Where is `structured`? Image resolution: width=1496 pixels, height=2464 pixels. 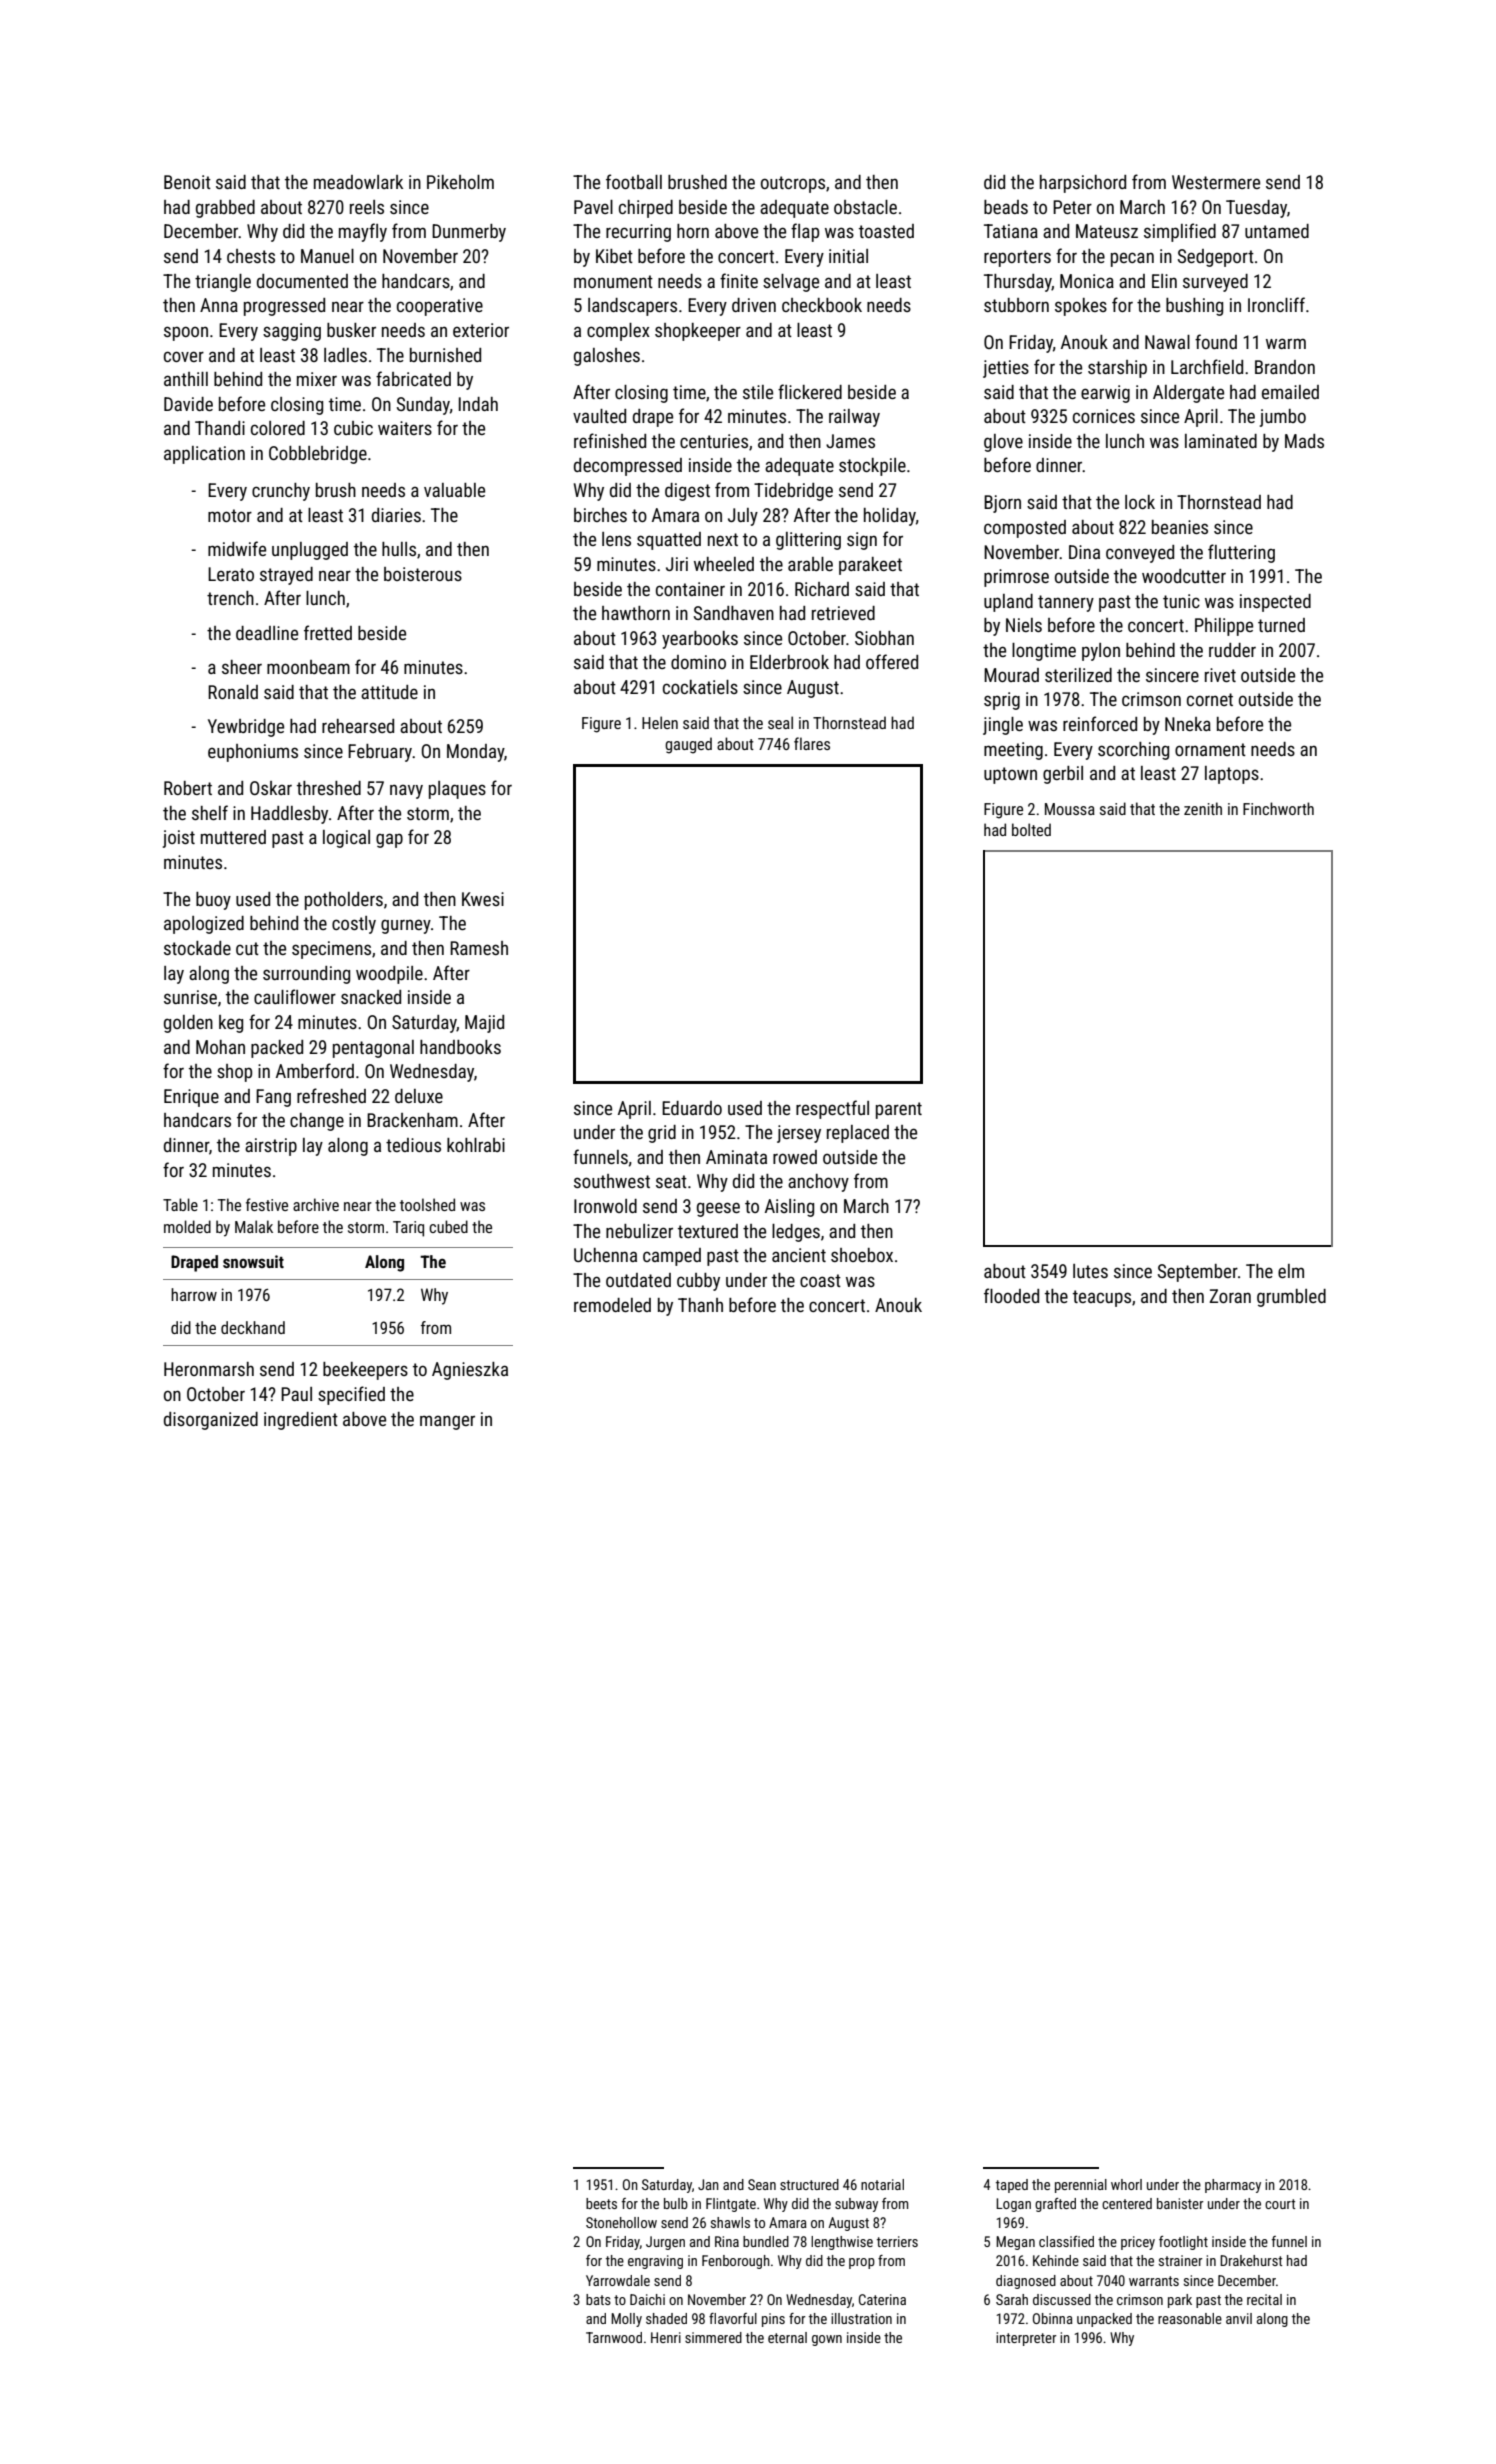 structured is located at coordinates (809, 2184).
